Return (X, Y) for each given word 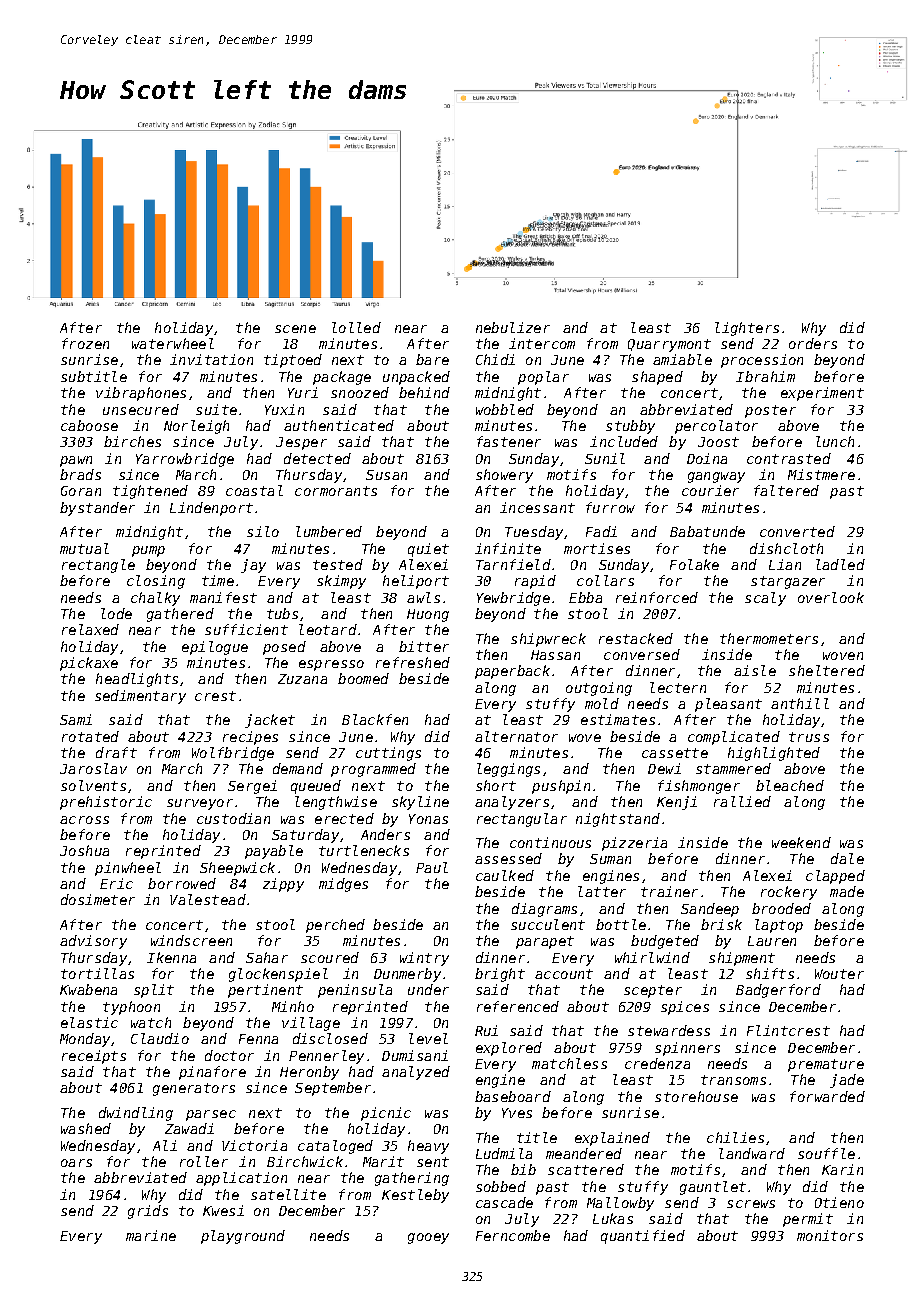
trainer (669, 891)
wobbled (505, 409)
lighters (747, 329)
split (154, 991)
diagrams (544, 910)
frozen (85, 343)
